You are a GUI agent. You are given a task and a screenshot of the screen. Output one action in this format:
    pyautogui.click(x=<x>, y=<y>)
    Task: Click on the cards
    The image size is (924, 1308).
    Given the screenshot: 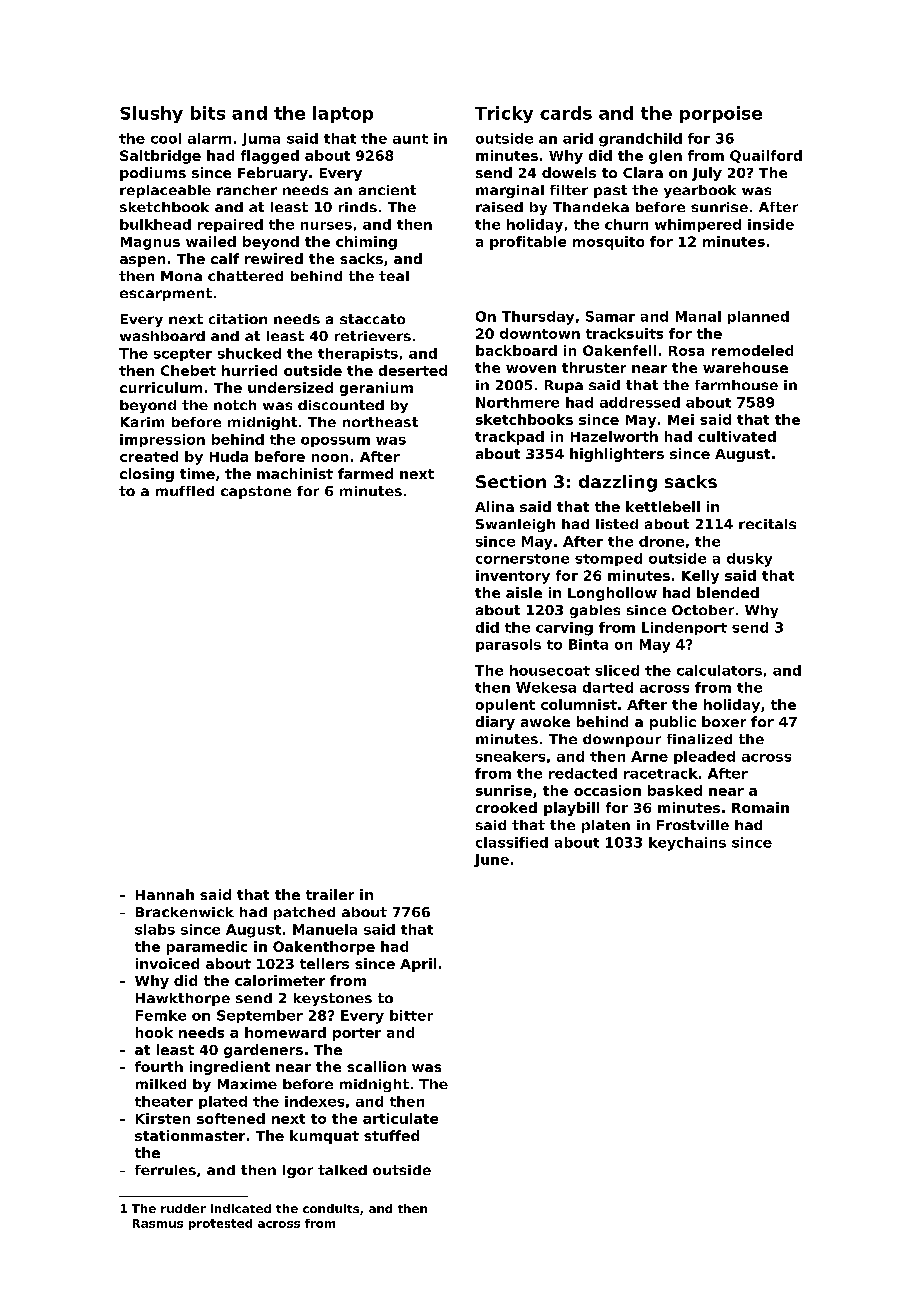 What is the action you would take?
    pyautogui.click(x=566, y=113)
